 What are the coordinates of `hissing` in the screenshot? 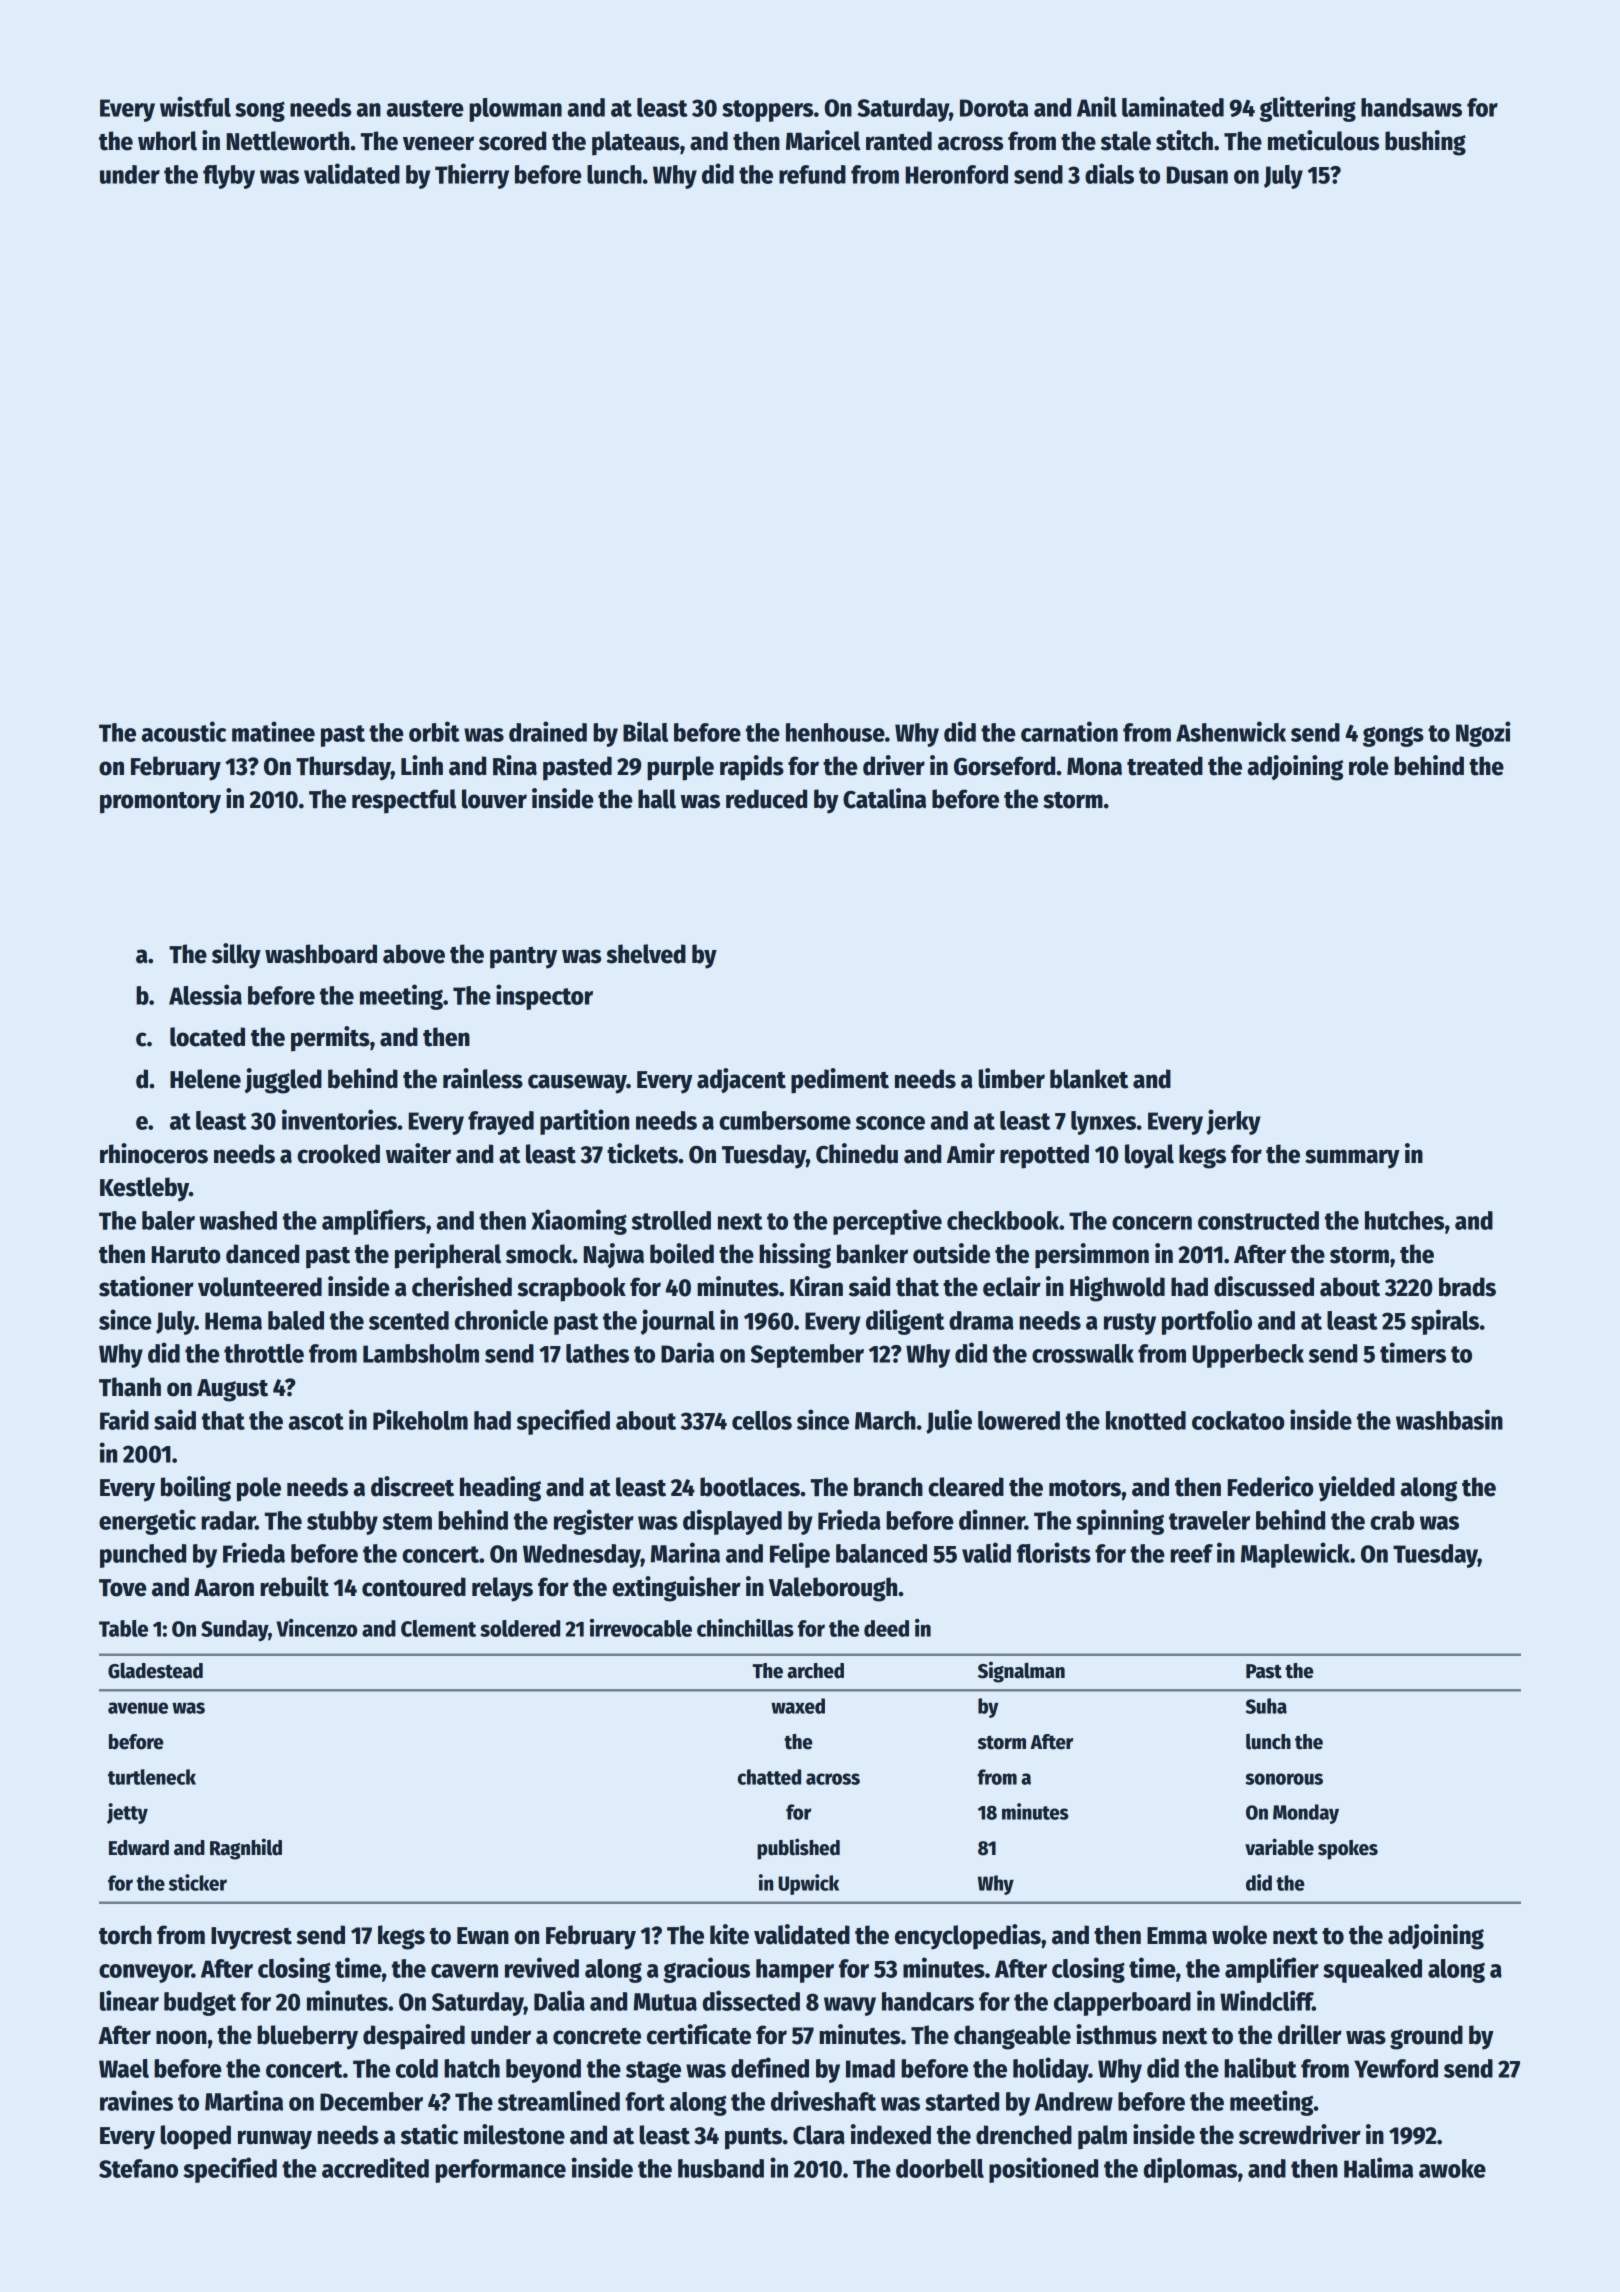 It's located at (795, 1256).
